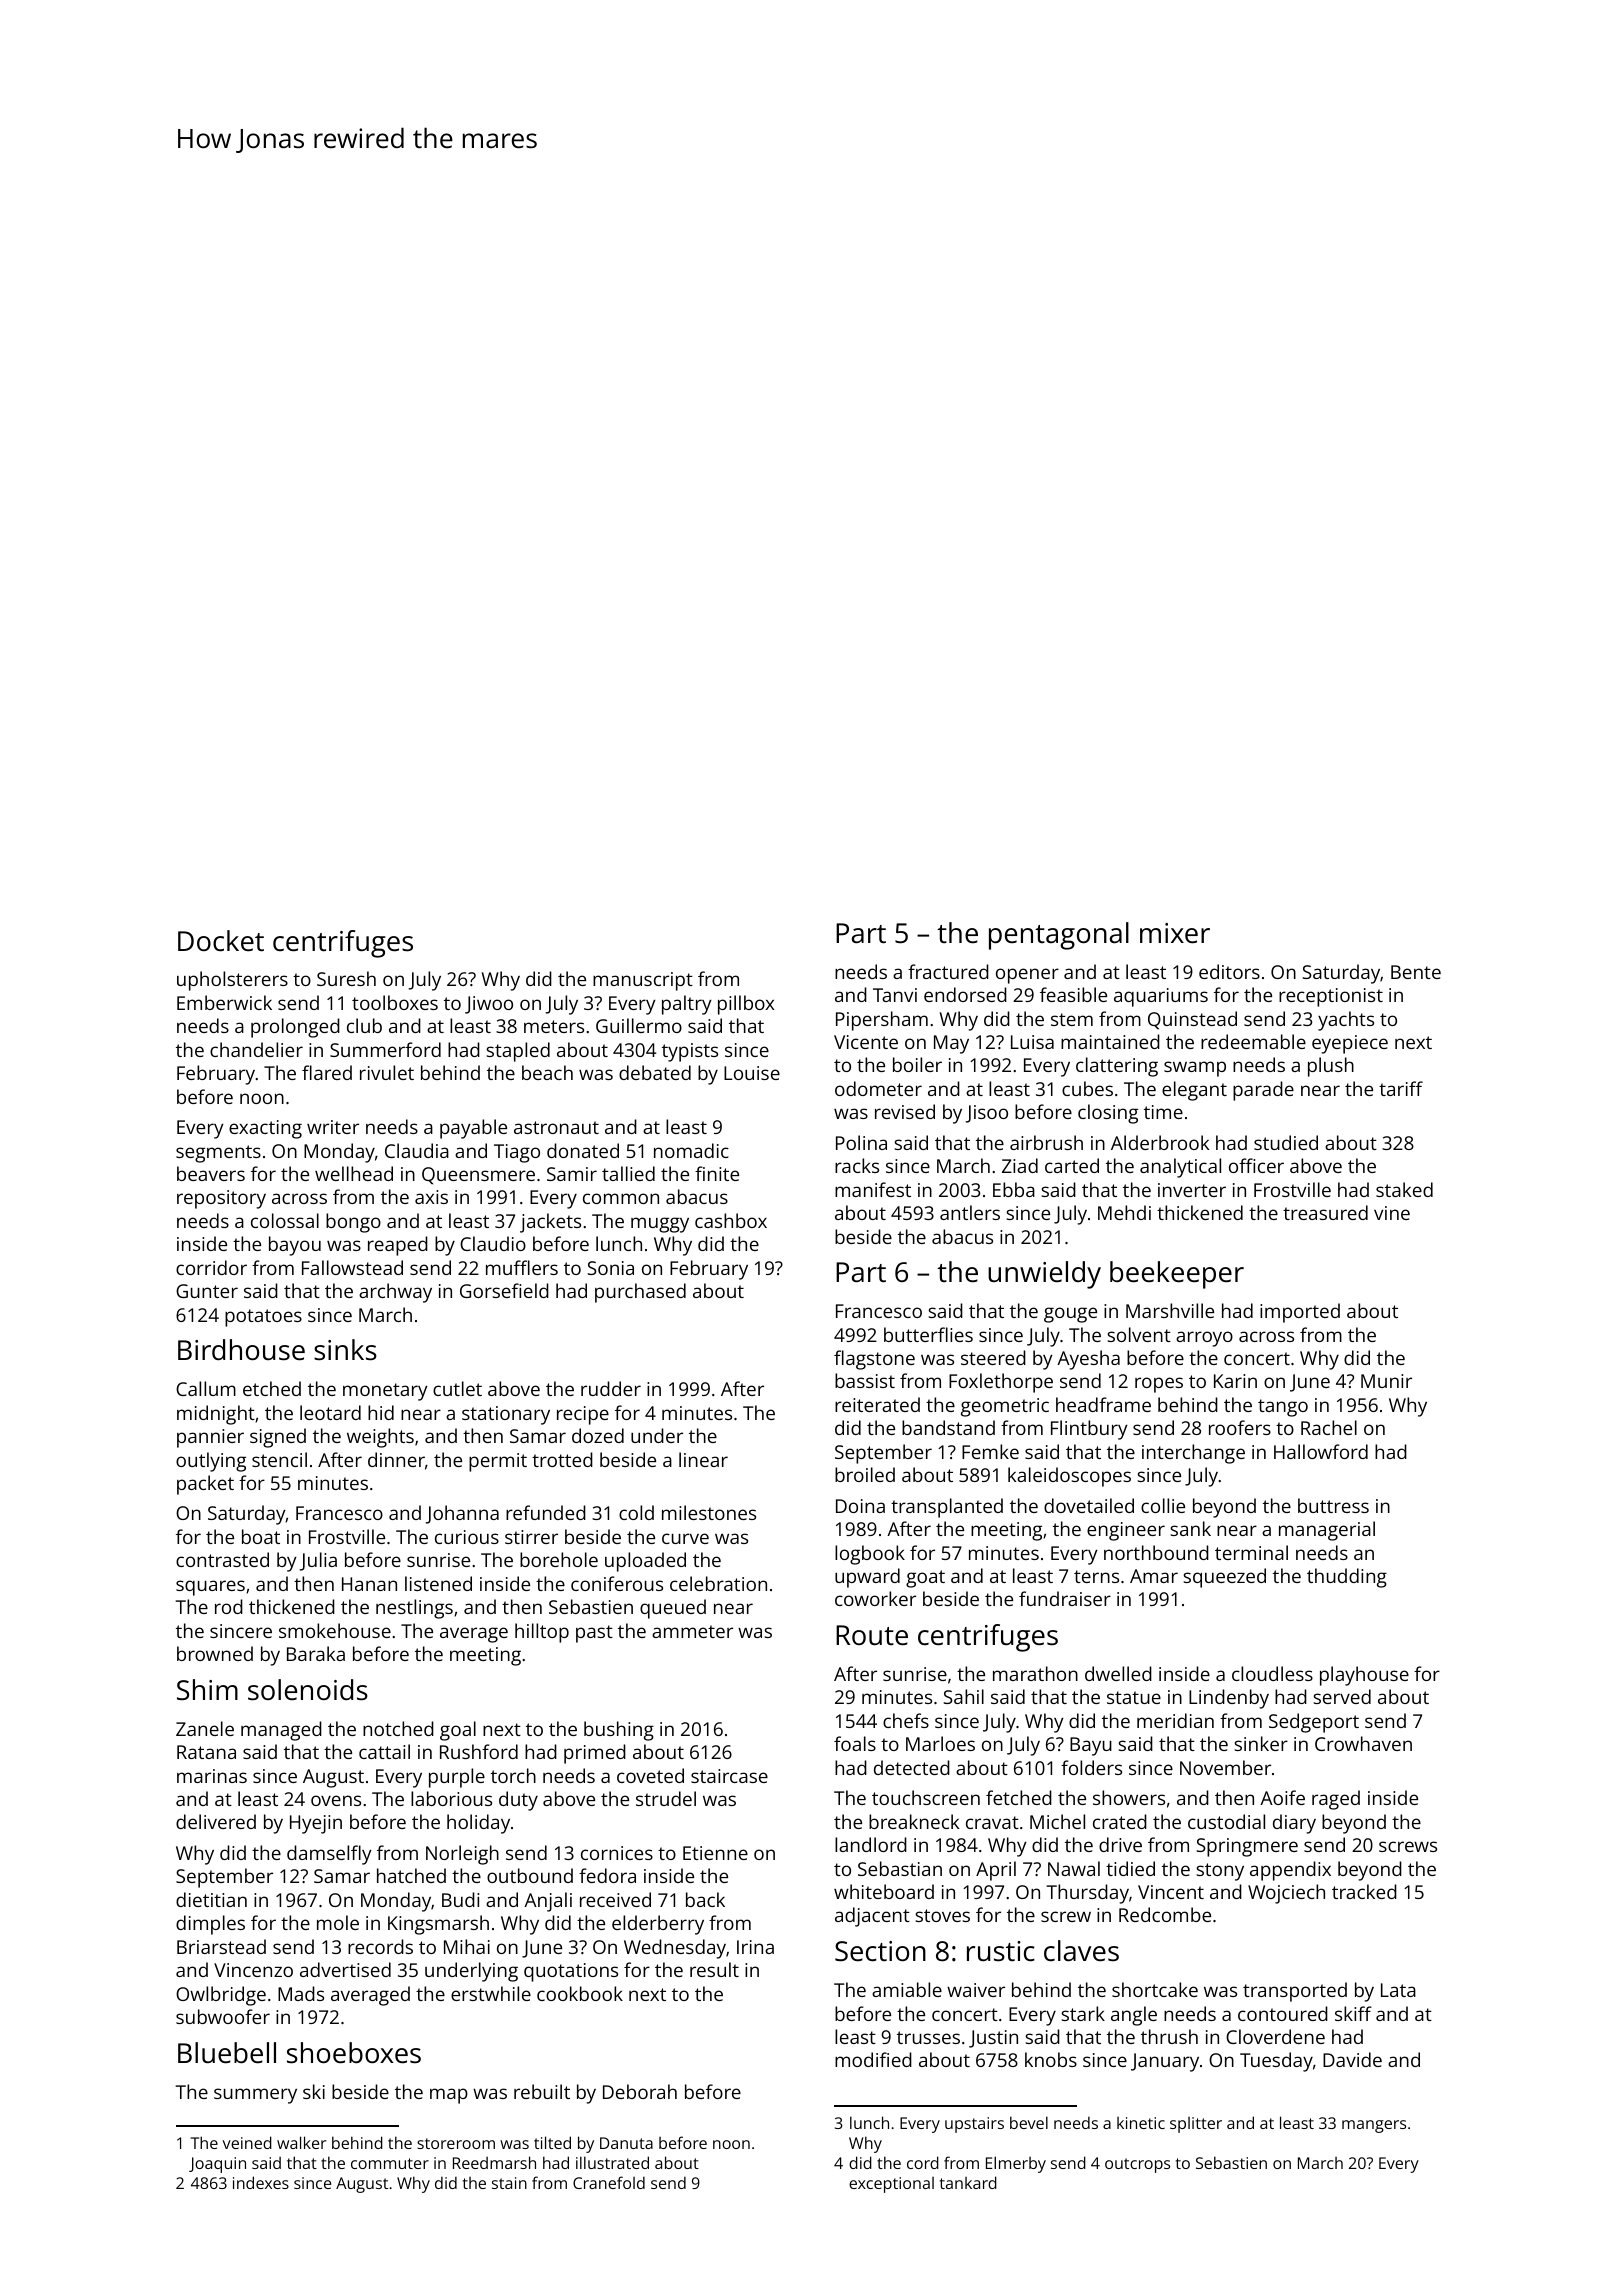 The image size is (1620, 2292). Describe the element at coordinates (598, 1435) in the page. I see `dozed` at that location.
